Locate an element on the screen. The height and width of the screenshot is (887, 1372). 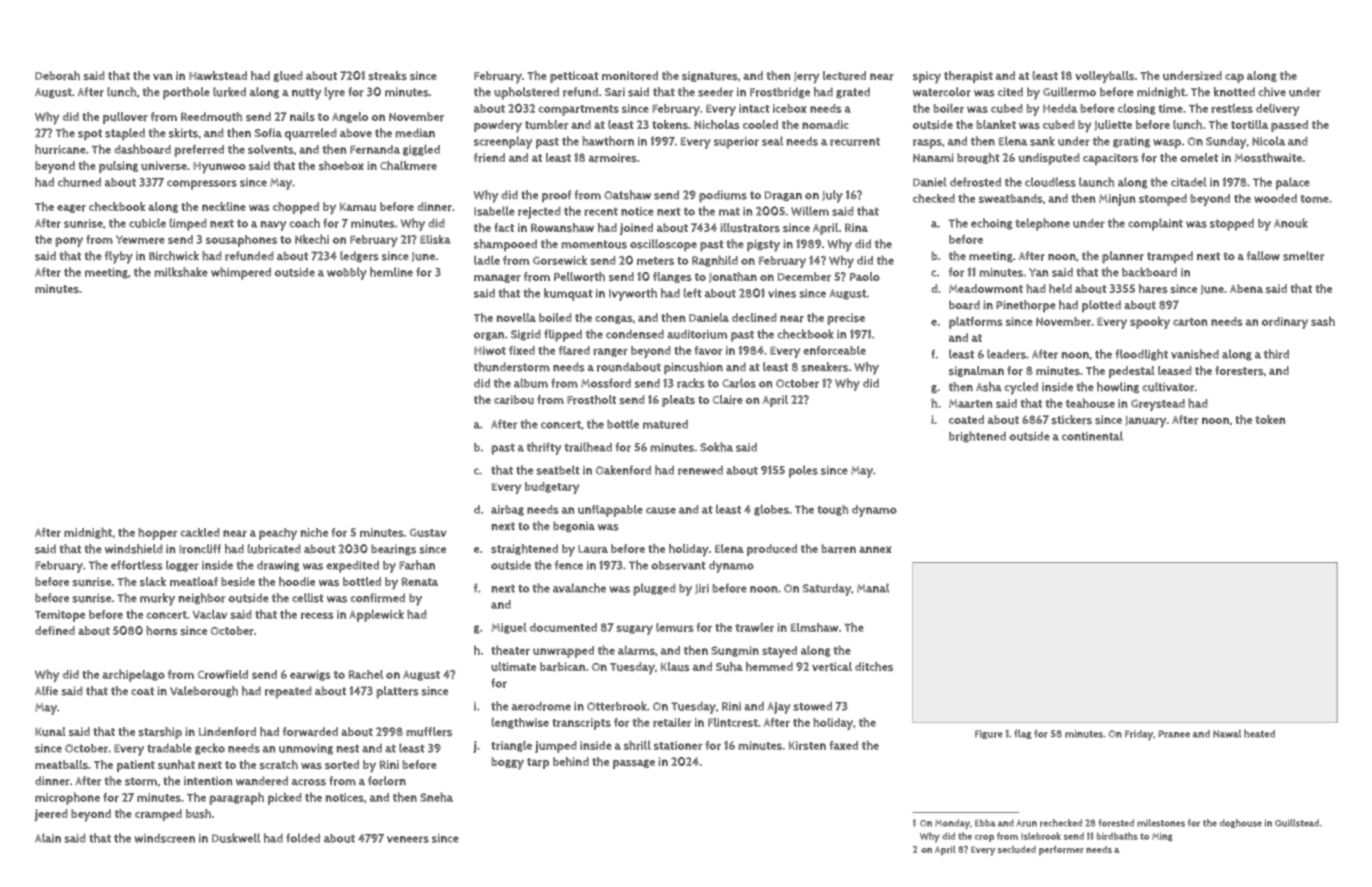
median is located at coordinates (415, 133).
